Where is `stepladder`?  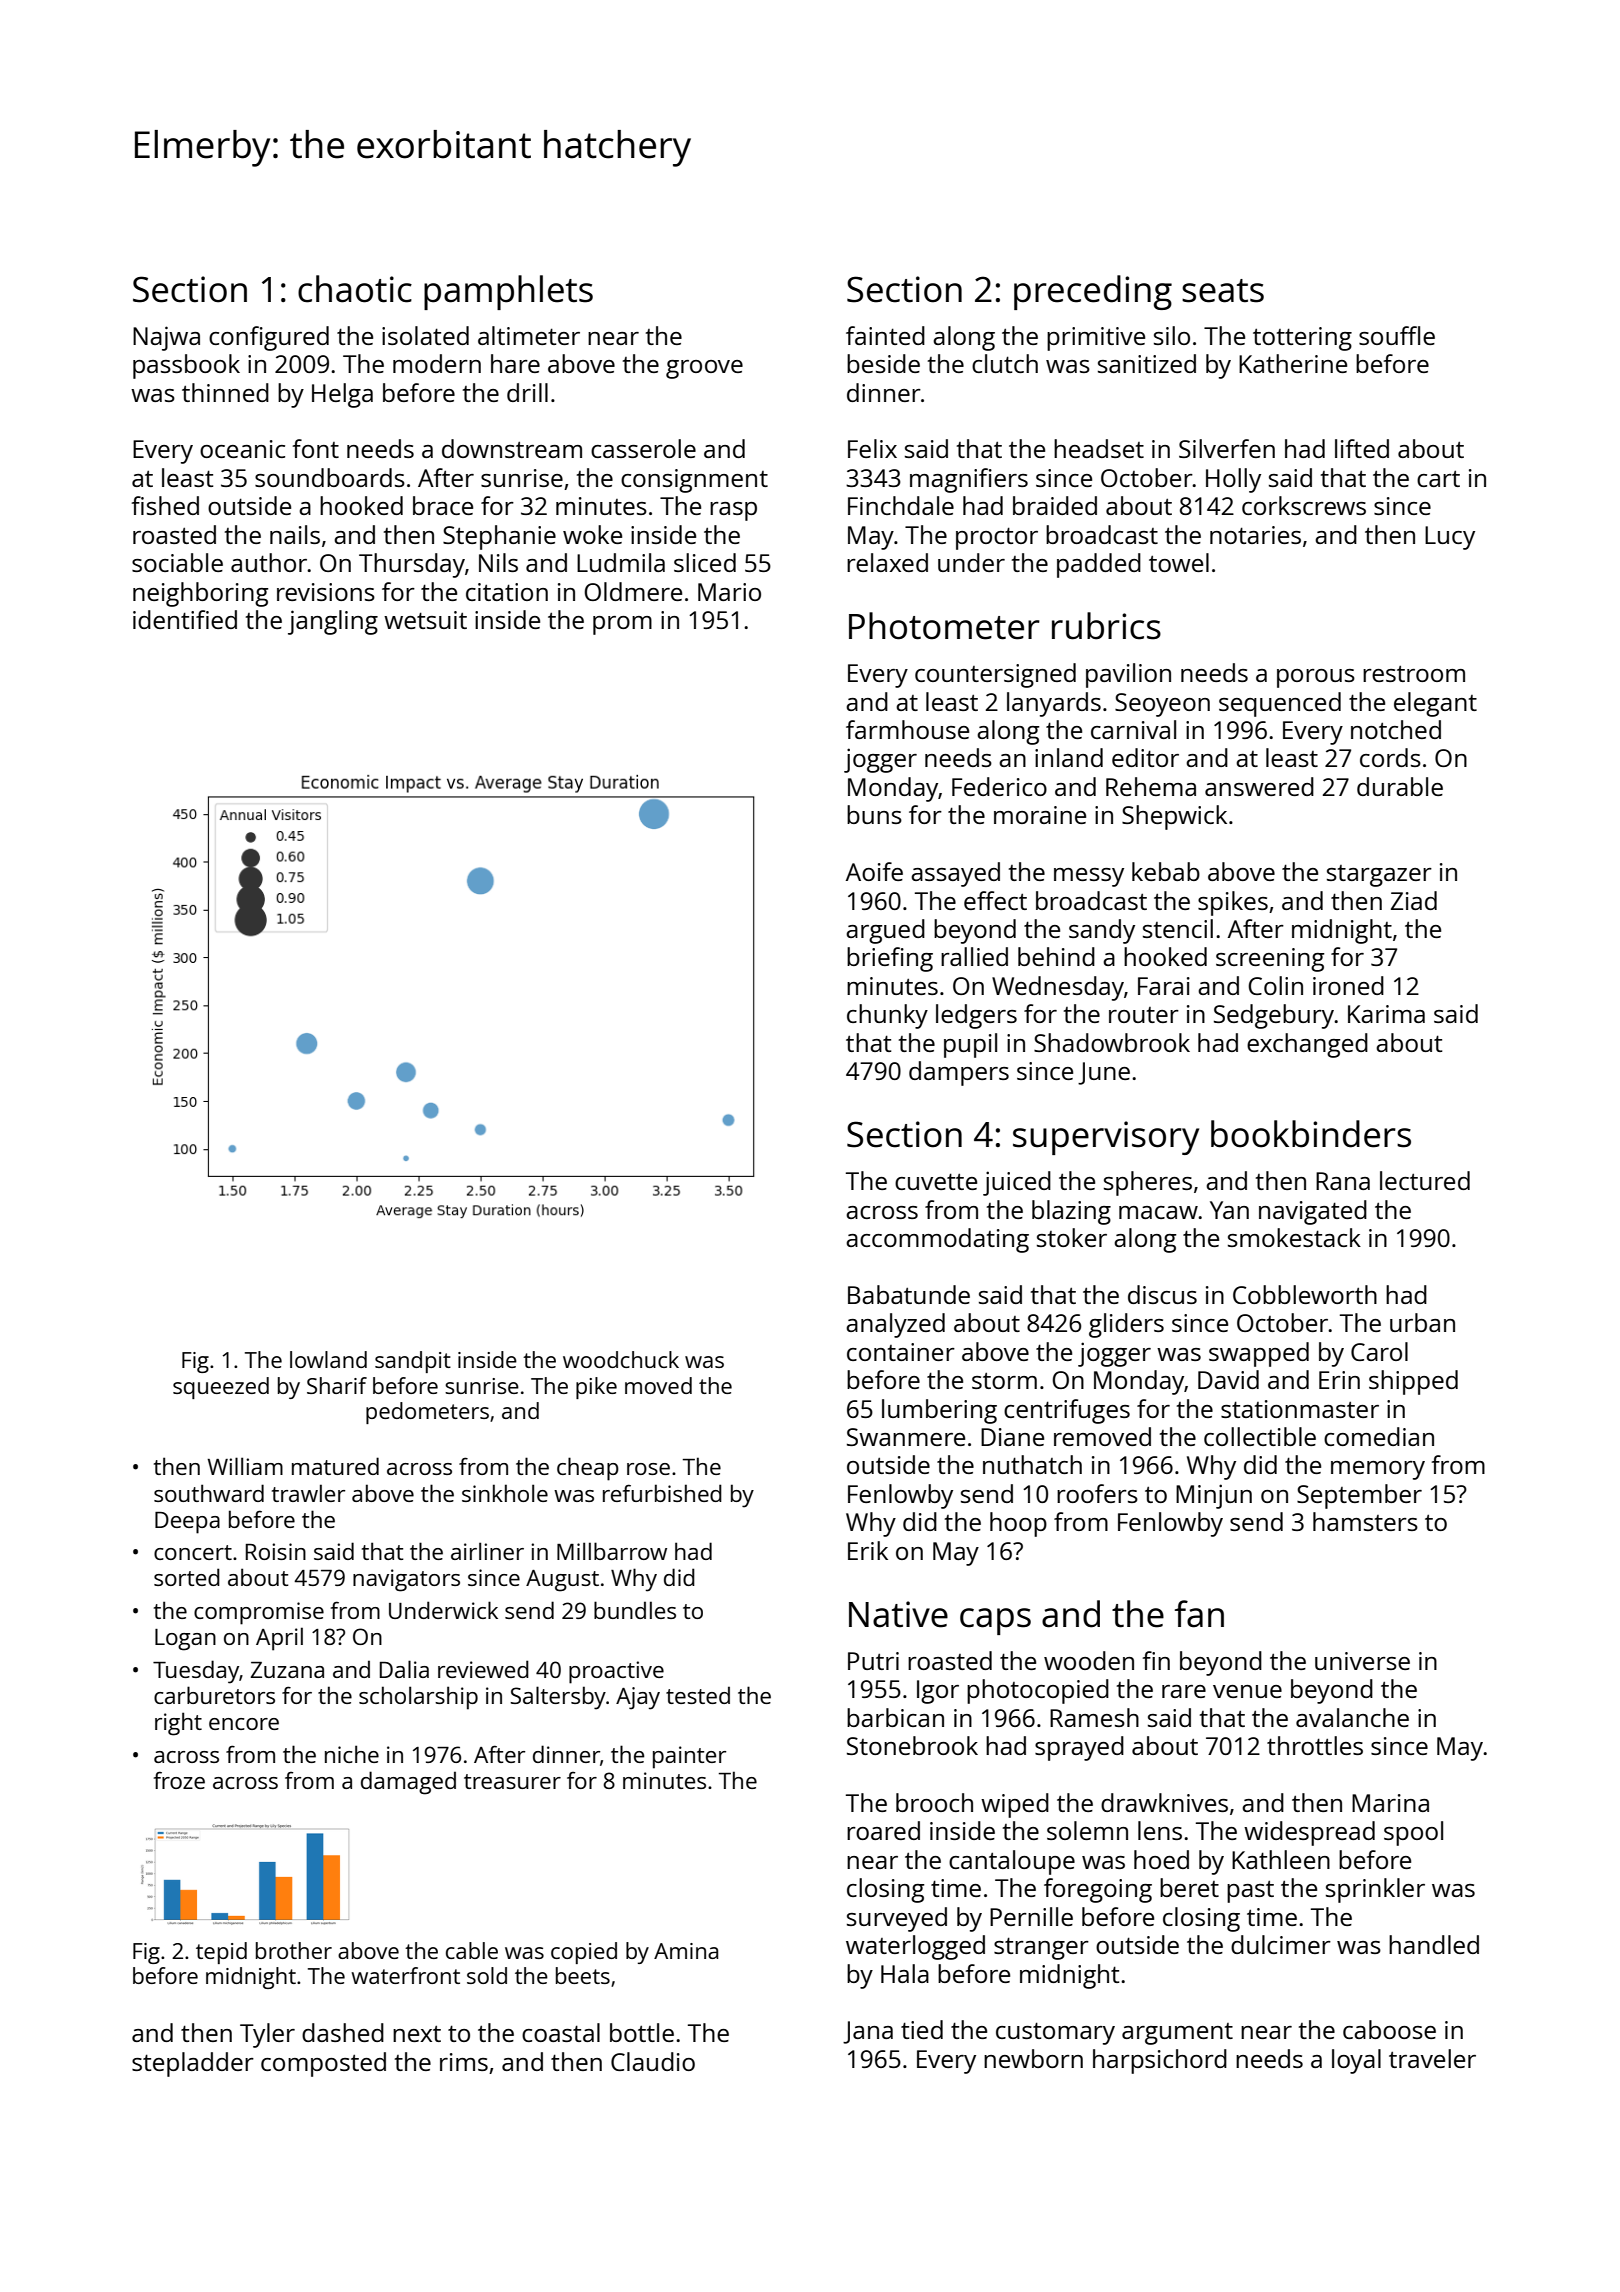
stepladder is located at coordinates (193, 2064).
